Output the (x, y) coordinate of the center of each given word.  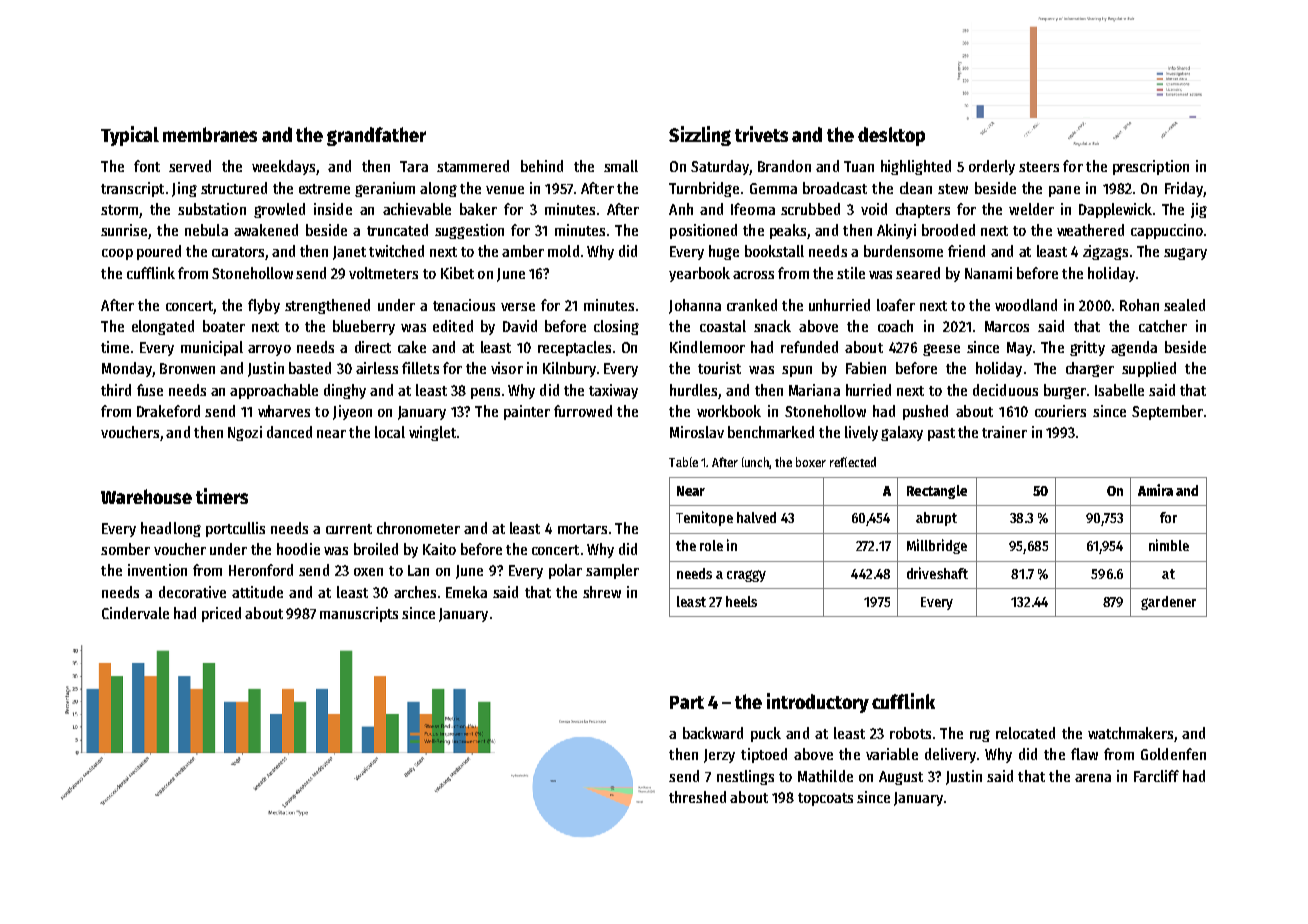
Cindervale (135, 613)
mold (563, 251)
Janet (349, 253)
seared (918, 273)
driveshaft (937, 573)
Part (687, 702)
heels (741, 601)
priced (221, 614)
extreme (324, 189)
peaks (788, 231)
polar (565, 571)
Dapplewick (1115, 210)
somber (125, 549)
